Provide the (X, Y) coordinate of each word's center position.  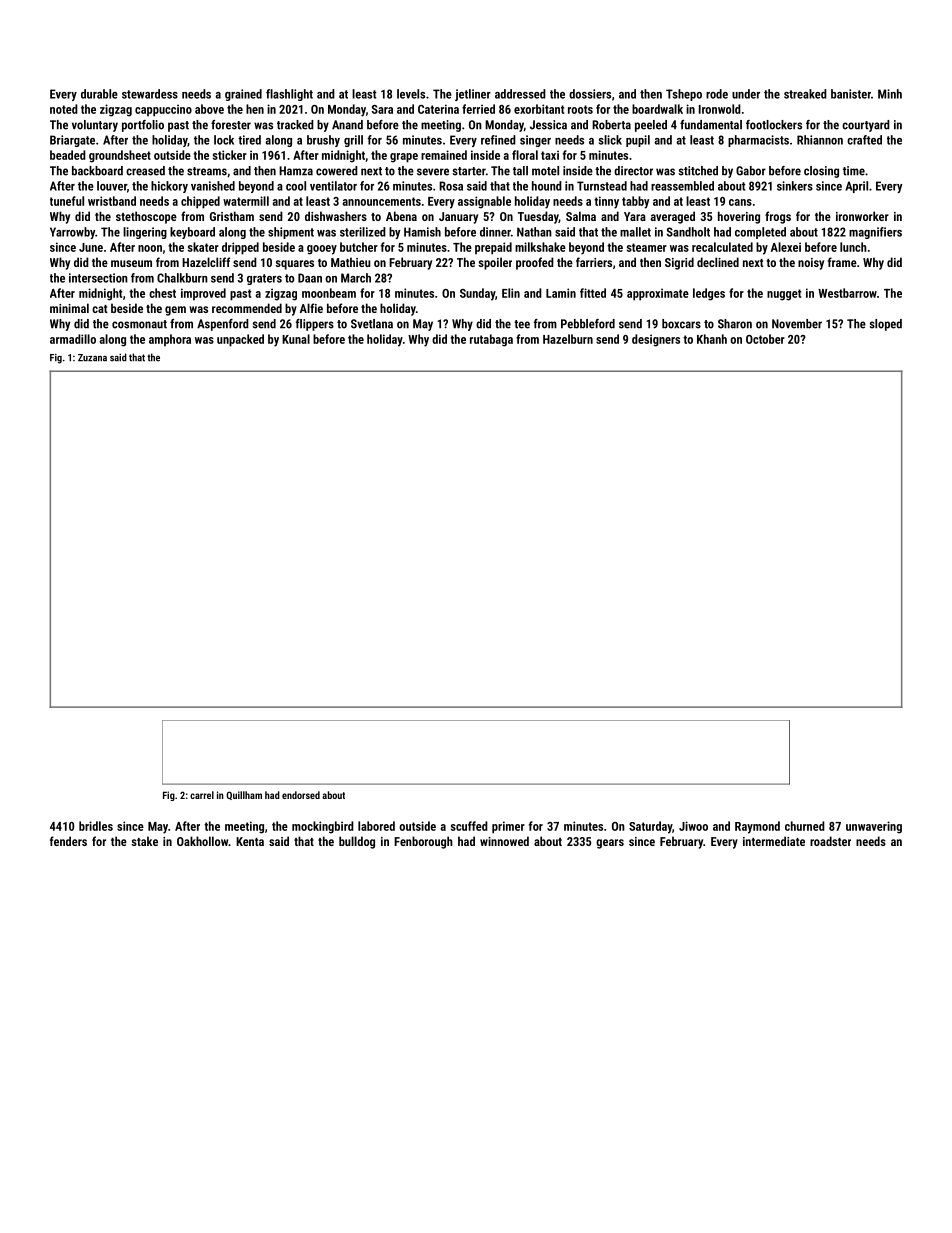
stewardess (150, 94)
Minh (890, 94)
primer (508, 827)
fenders (68, 841)
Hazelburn (568, 339)
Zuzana (92, 358)
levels (411, 94)
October (765, 339)
